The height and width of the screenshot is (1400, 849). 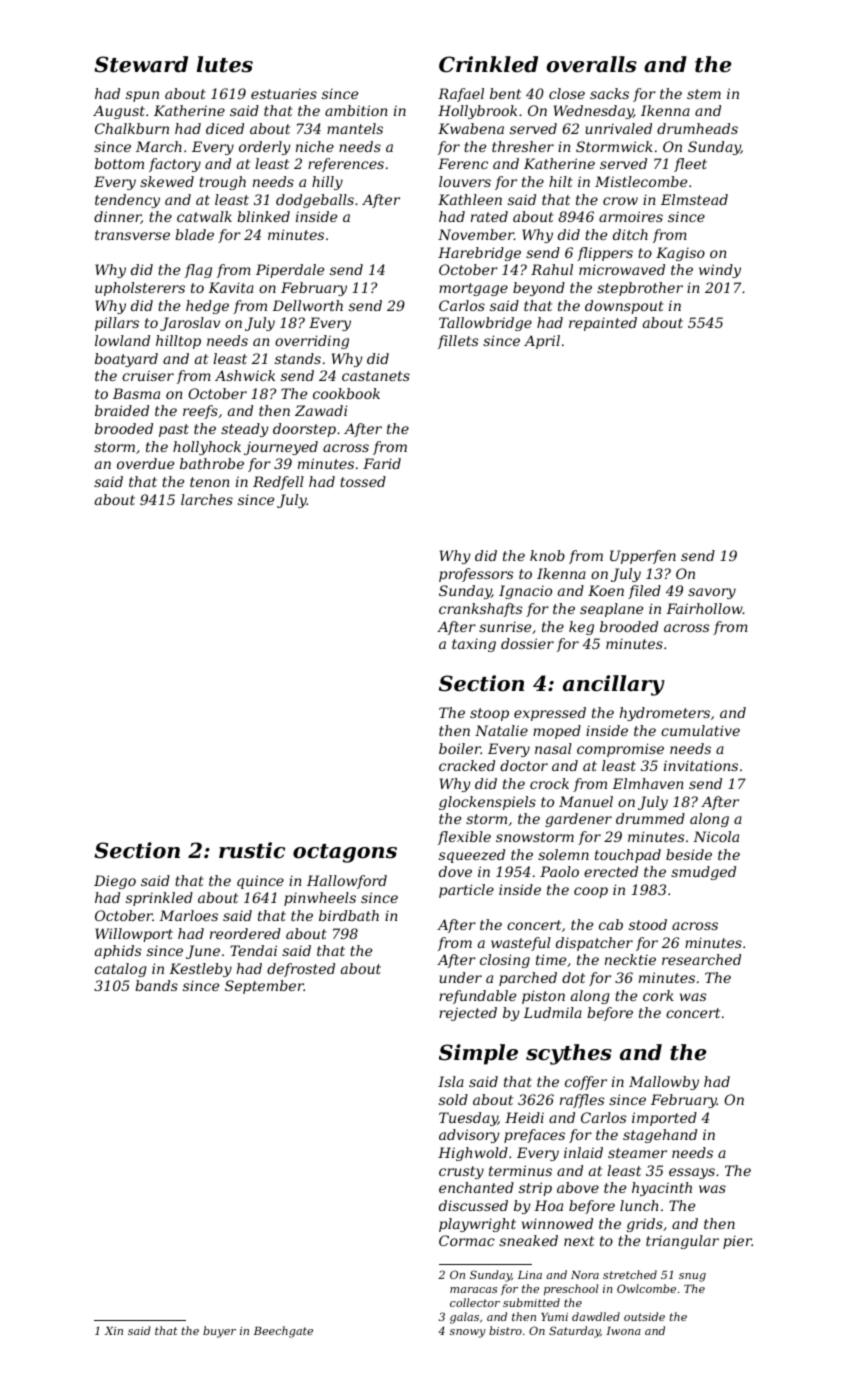 What do you see at coordinates (467, 1240) in the screenshot?
I see `Cormac` at bounding box center [467, 1240].
